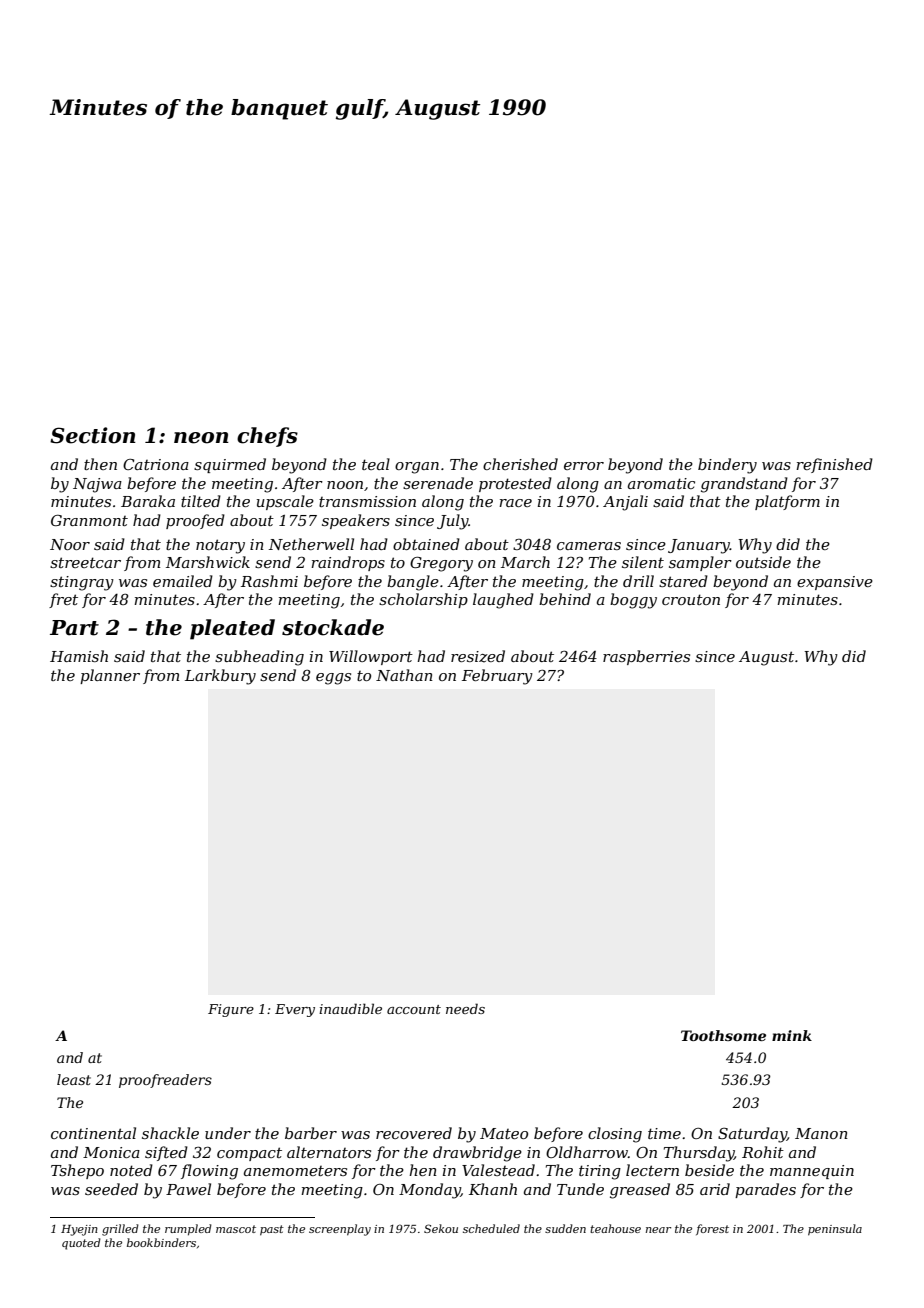 Image resolution: width=924 pixels, height=1308 pixels. Describe the element at coordinates (465, 1008) in the screenshot. I see `needs` at that location.
